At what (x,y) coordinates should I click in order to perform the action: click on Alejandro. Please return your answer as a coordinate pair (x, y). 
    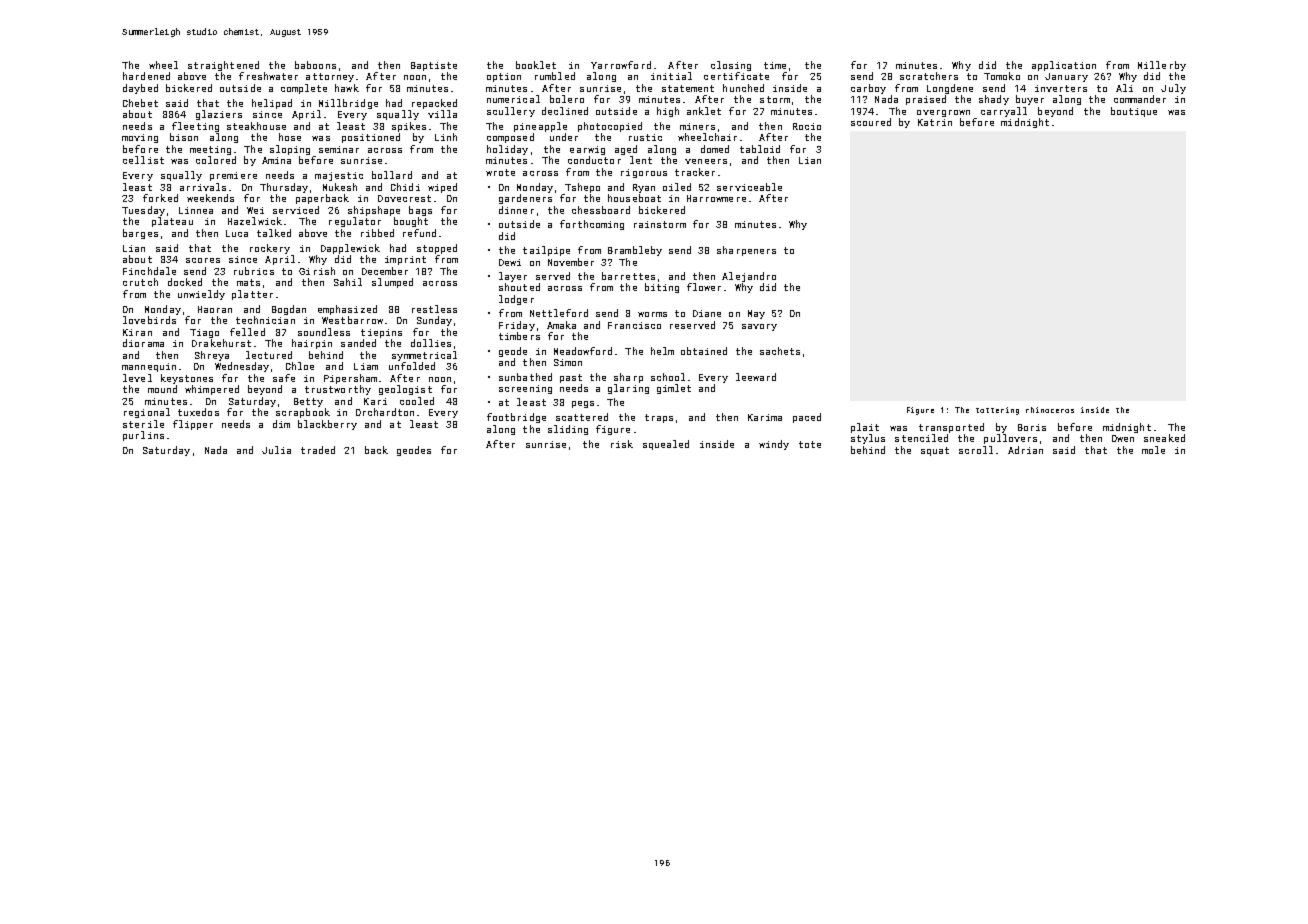
    Looking at the image, I should click on (749, 277).
